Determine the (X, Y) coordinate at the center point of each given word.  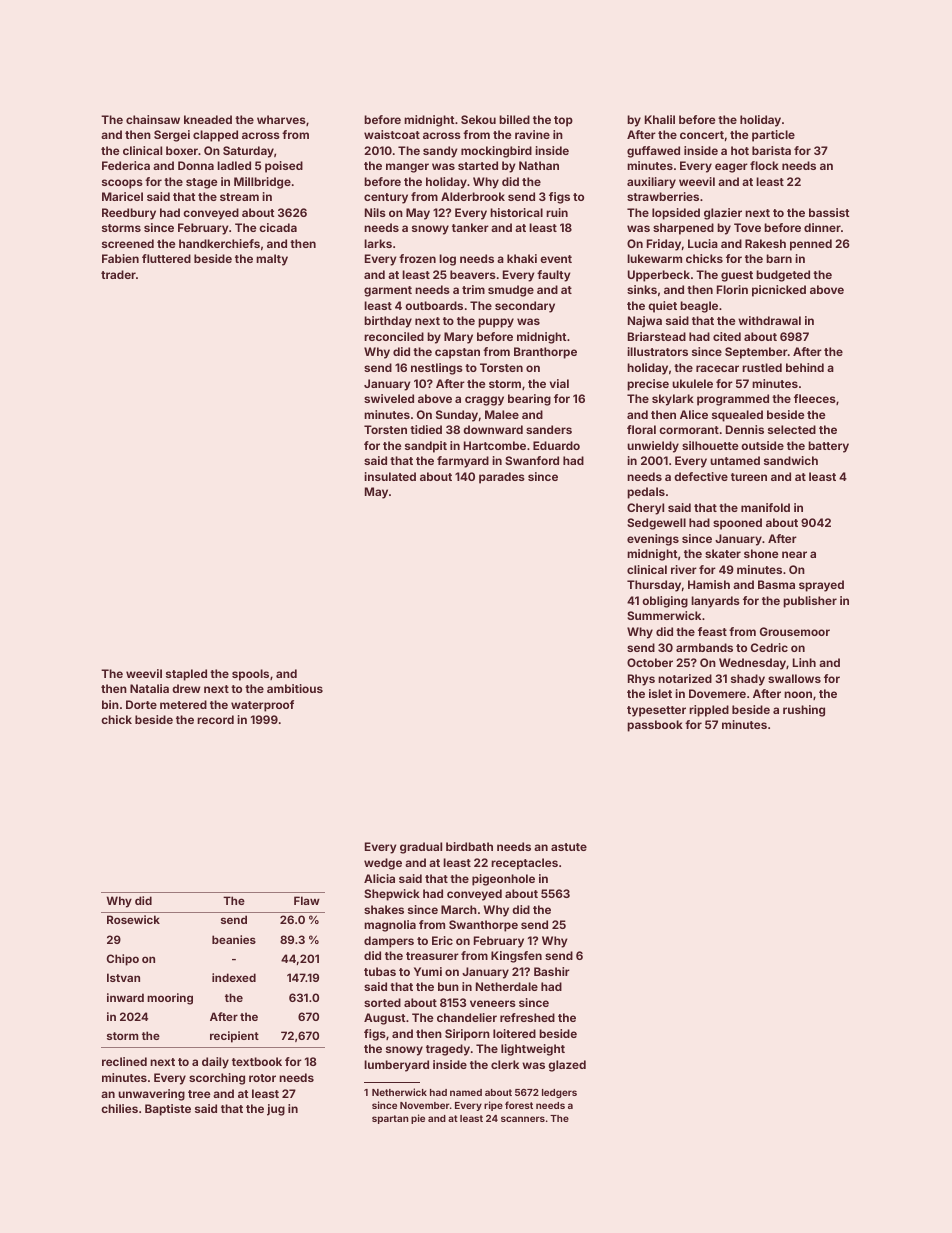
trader (118, 274)
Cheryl (645, 509)
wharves (281, 119)
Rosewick (133, 919)
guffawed (653, 152)
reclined (124, 1061)
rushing (804, 711)
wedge (383, 864)
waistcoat (392, 134)
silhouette (710, 445)
